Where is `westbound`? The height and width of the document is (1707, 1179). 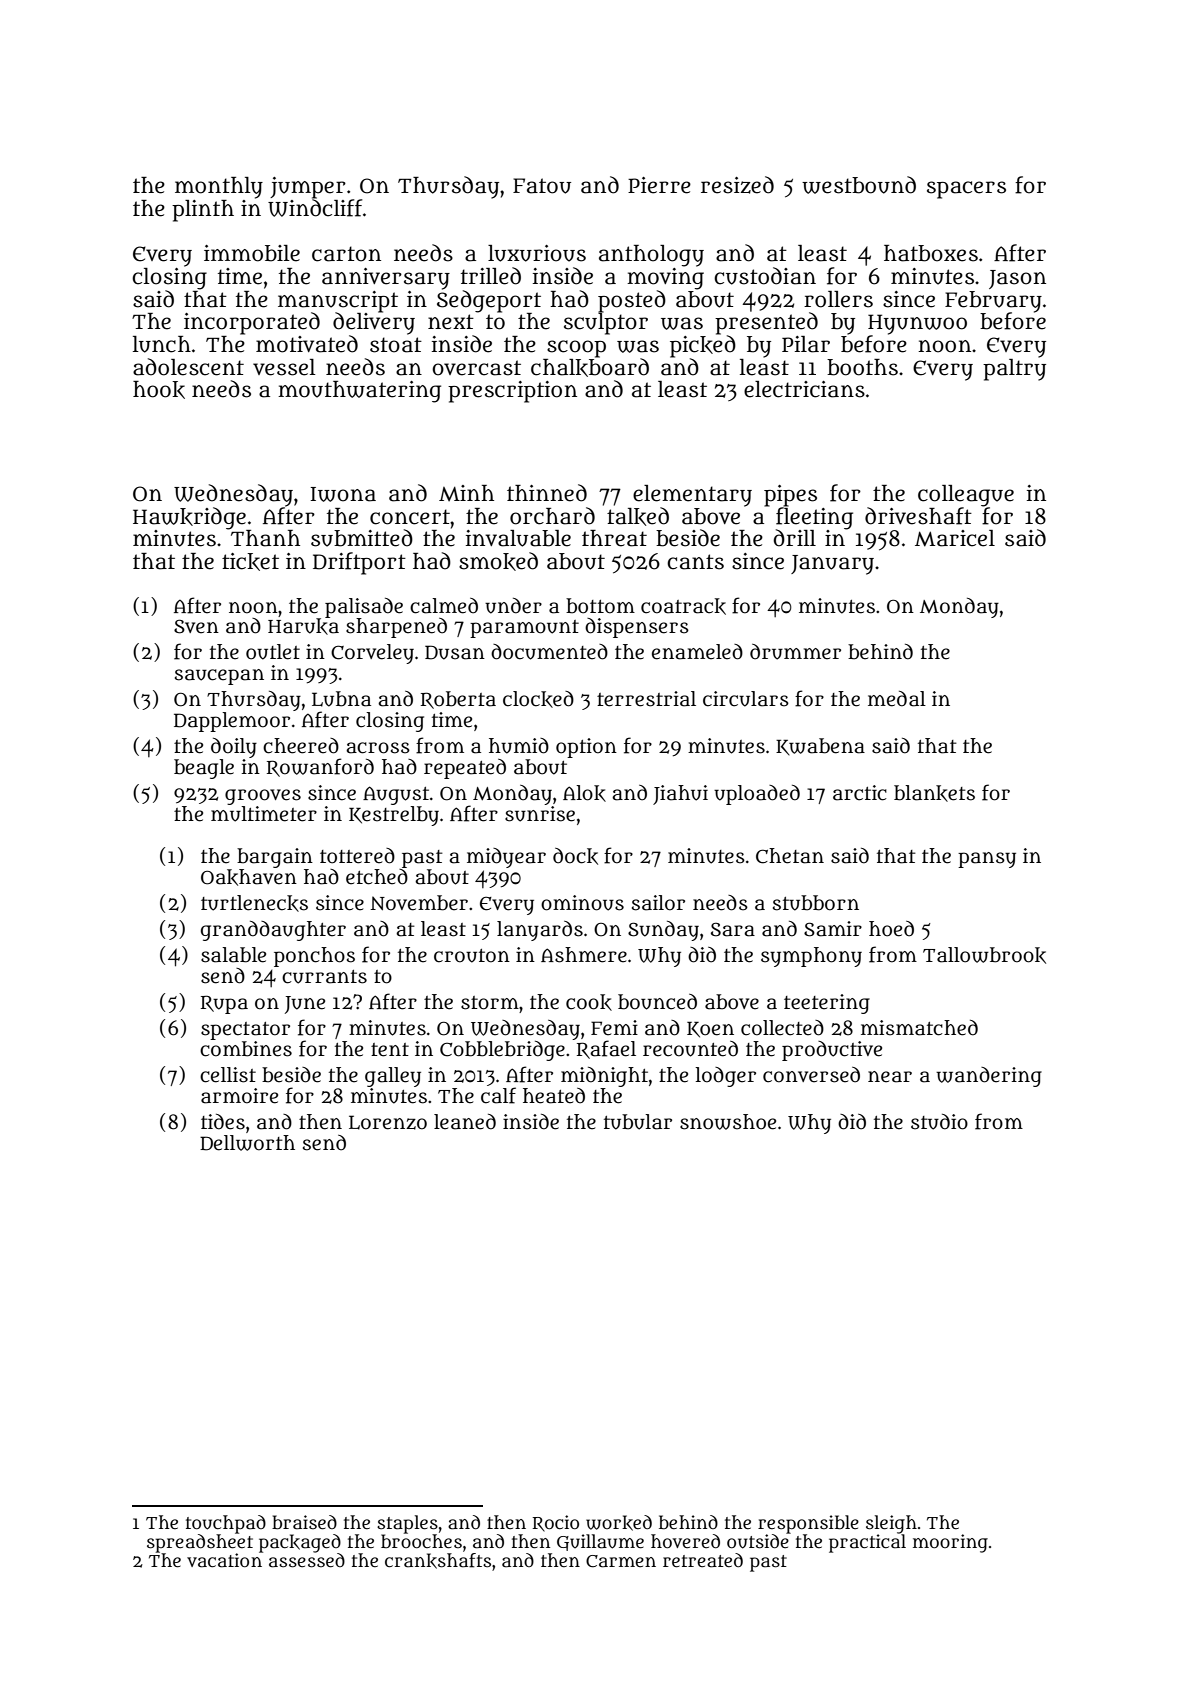
westbound is located at coordinates (859, 185).
